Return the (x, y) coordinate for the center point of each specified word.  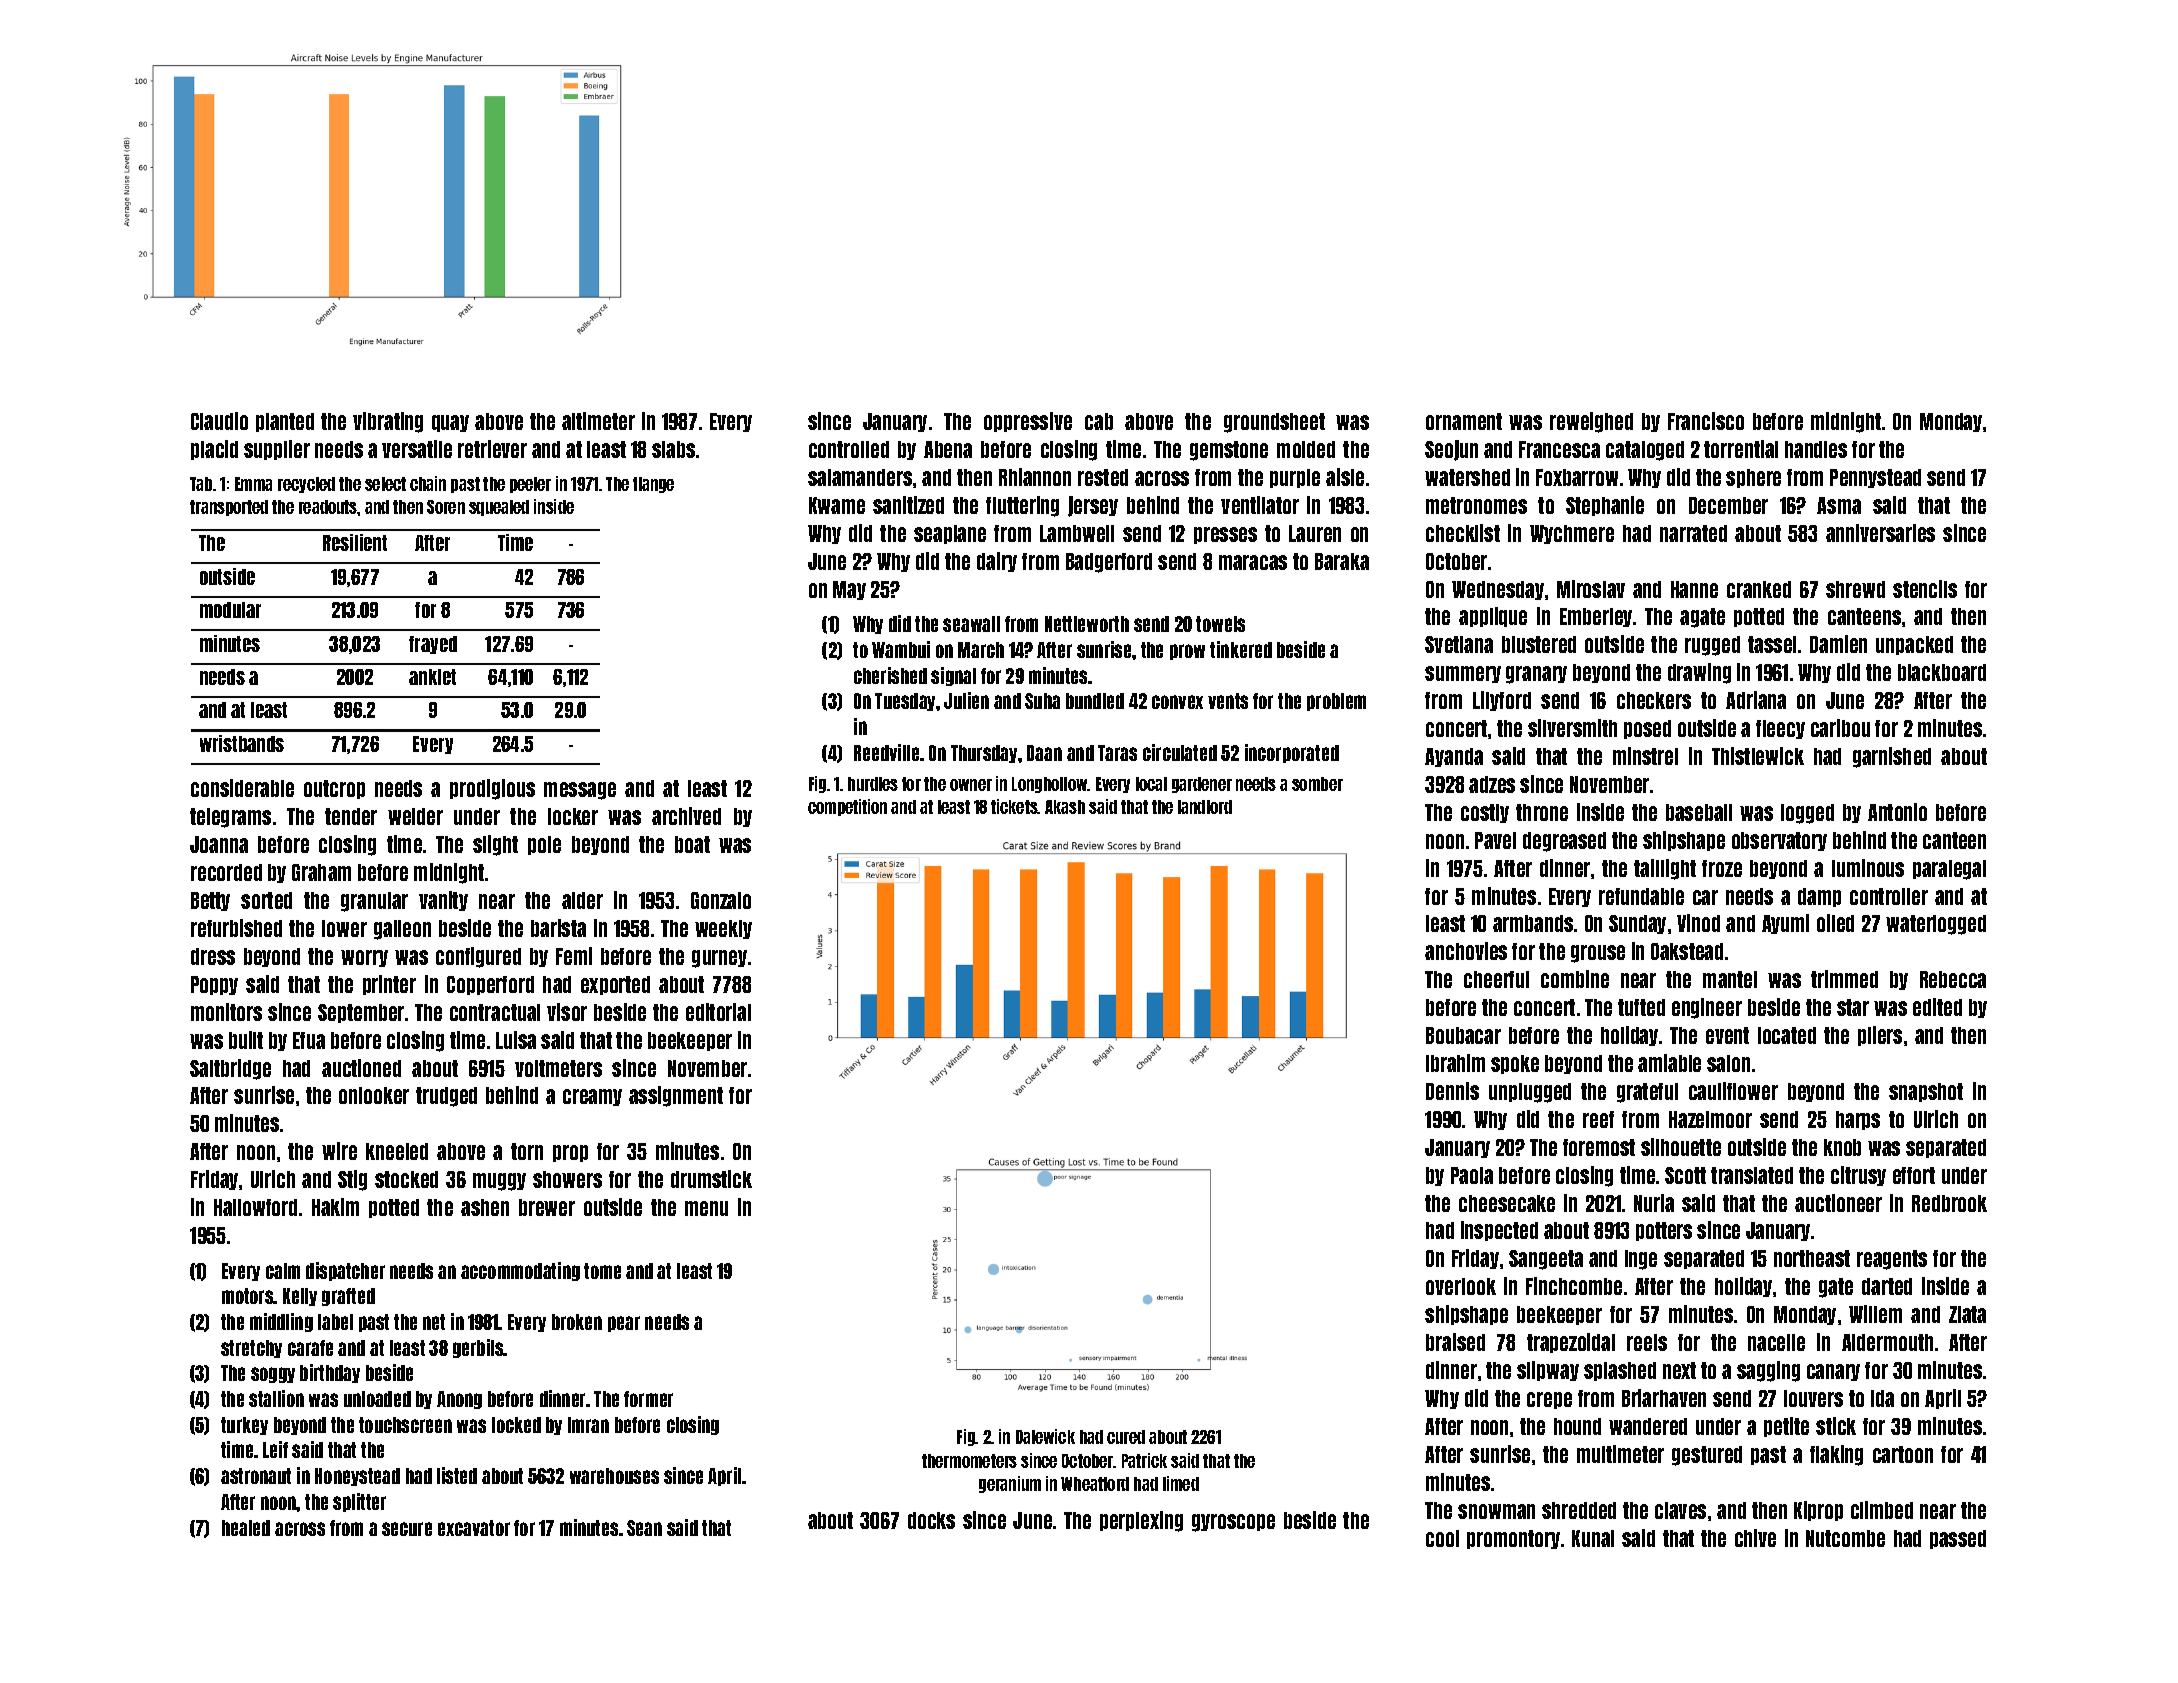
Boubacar (1463, 1035)
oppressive (1028, 422)
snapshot (1926, 1092)
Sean (644, 1528)
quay (450, 423)
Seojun (1451, 450)
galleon (402, 930)
